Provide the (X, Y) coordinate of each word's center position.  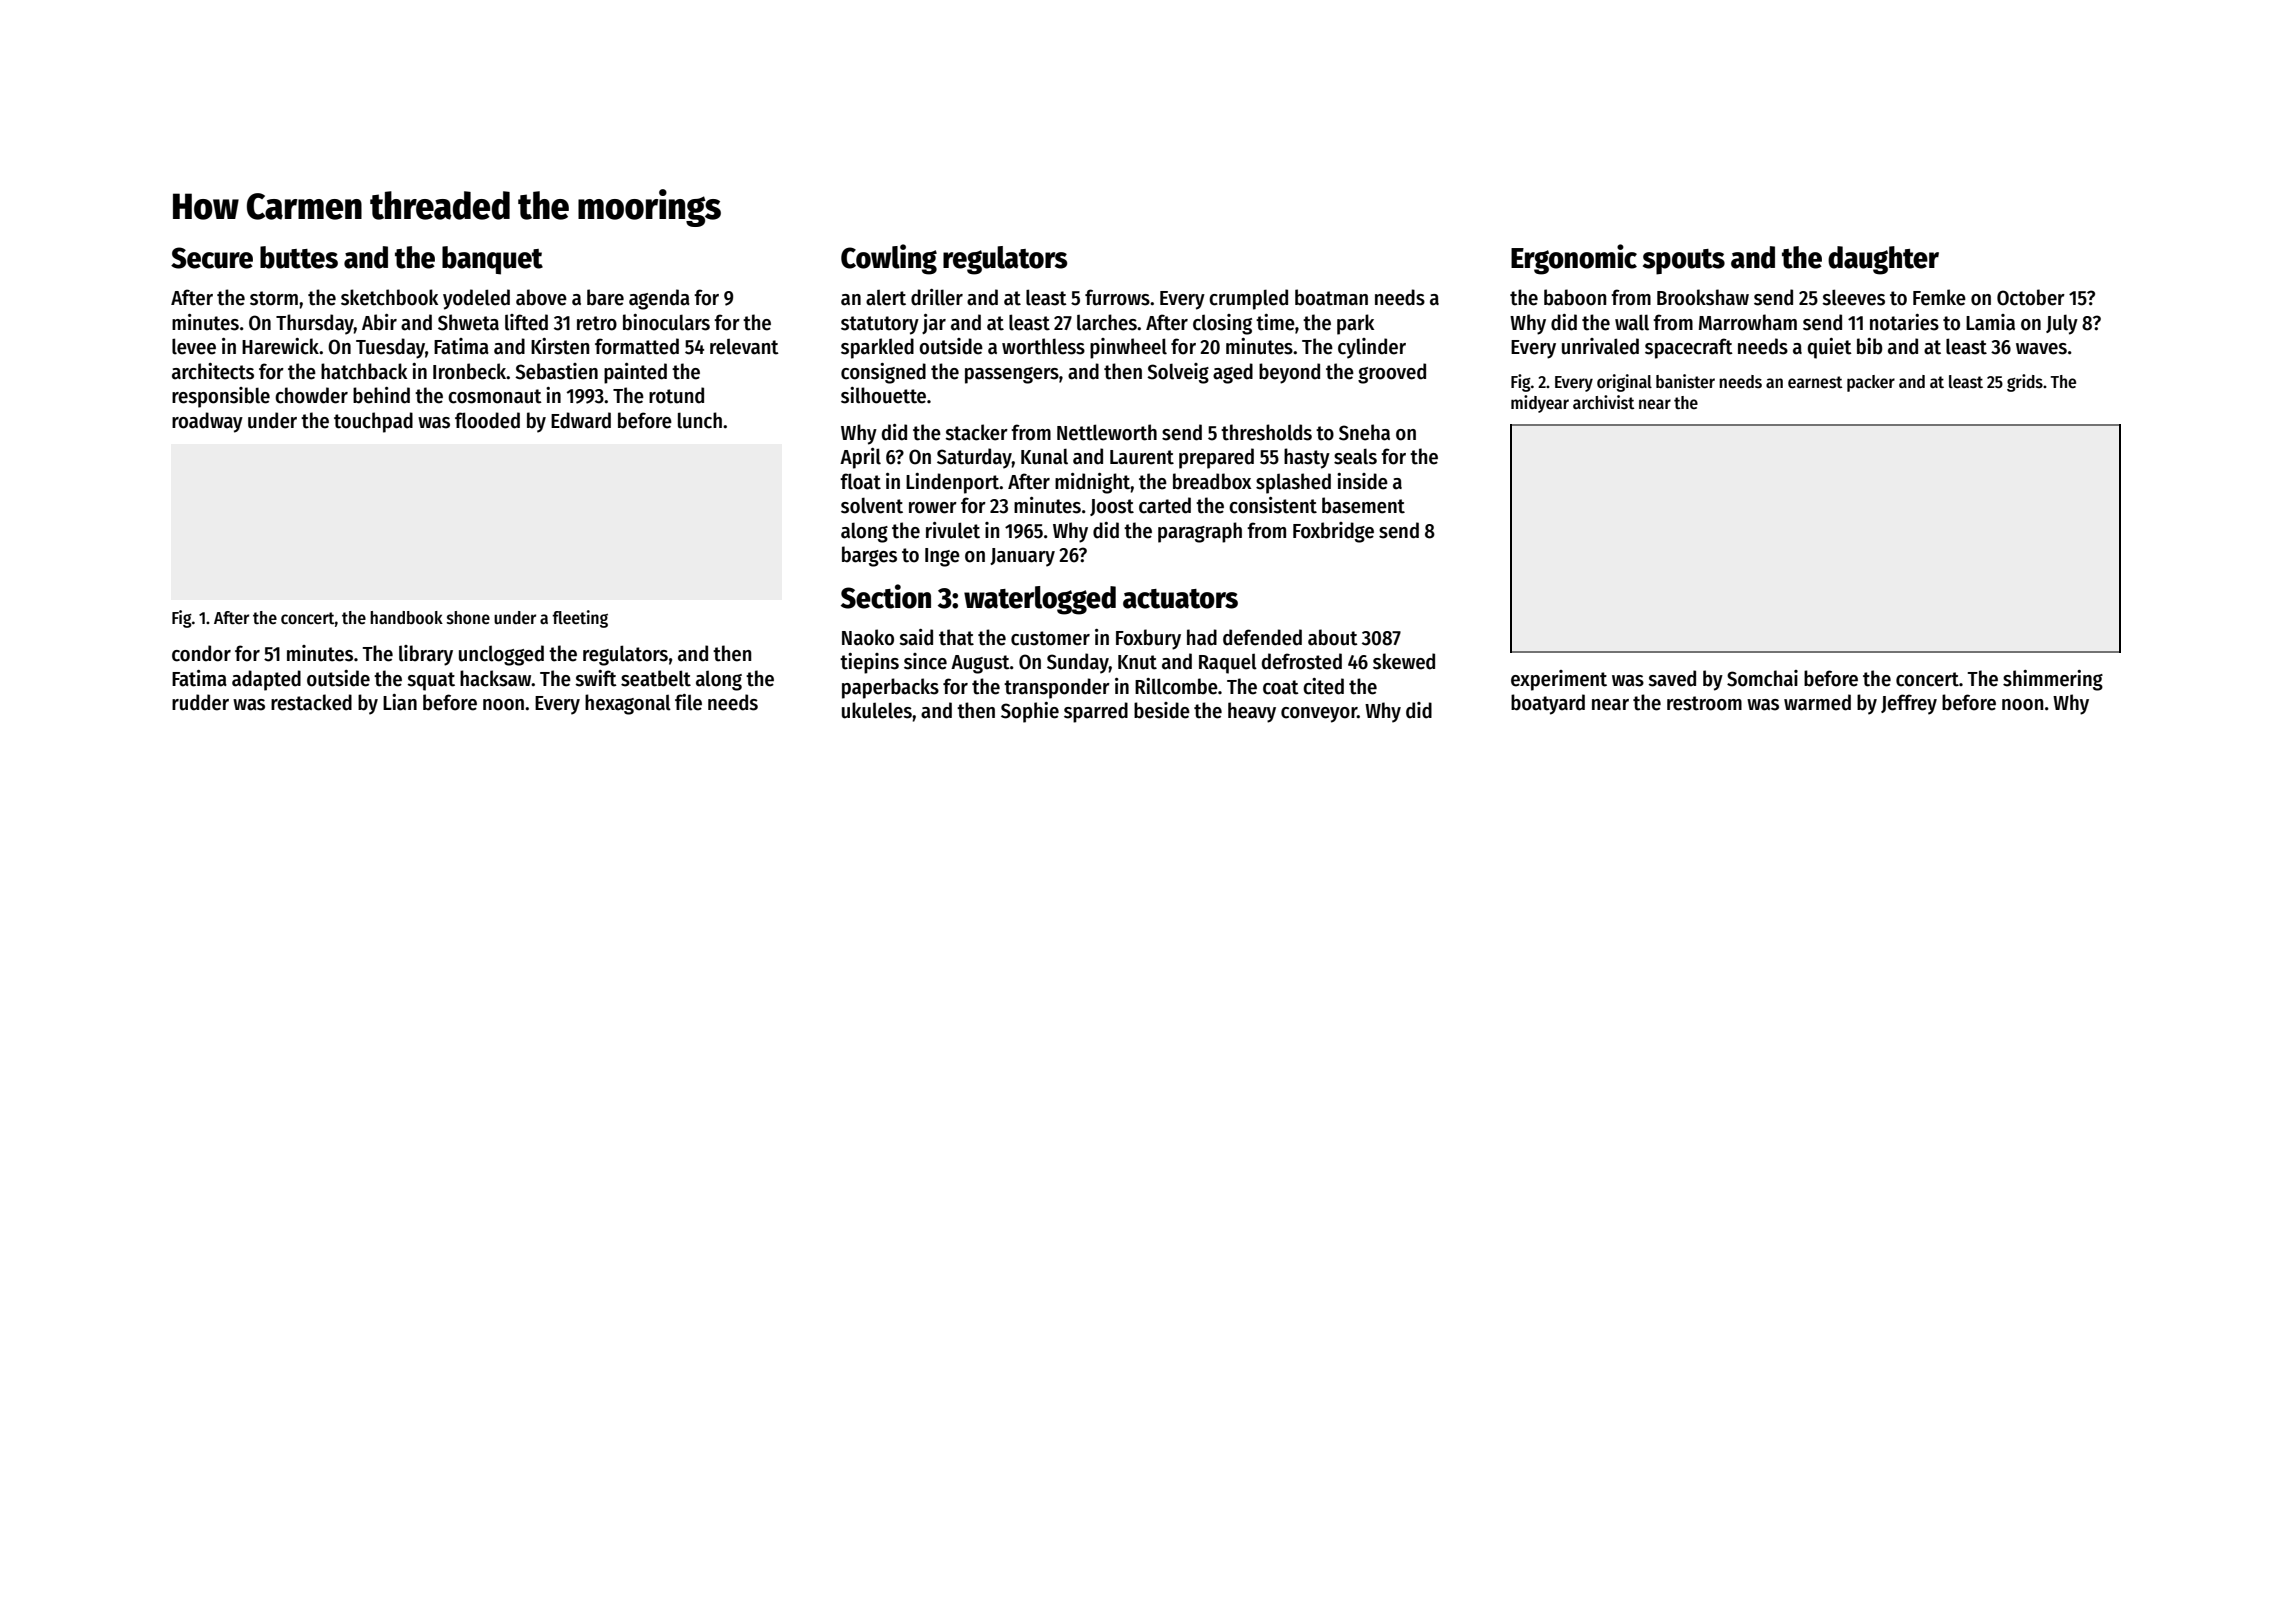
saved (1672, 678)
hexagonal (628, 704)
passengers (1012, 375)
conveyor (1319, 715)
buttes (299, 257)
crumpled (1248, 299)
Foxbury (1148, 639)
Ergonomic (1574, 259)
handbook (406, 618)
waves (2041, 349)
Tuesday (390, 348)
